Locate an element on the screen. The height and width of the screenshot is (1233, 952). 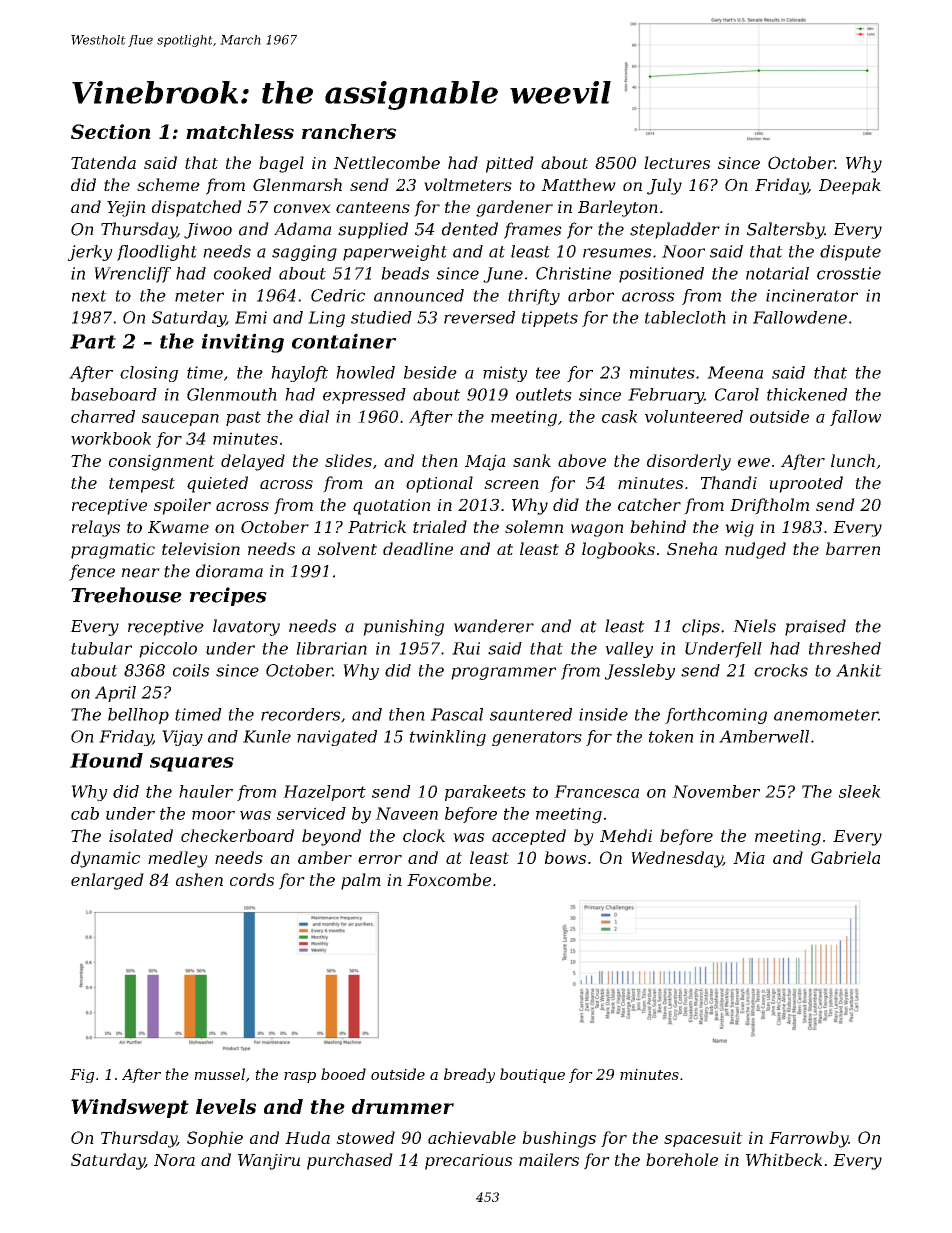
Foxcombe is located at coordinates (449, 879).
